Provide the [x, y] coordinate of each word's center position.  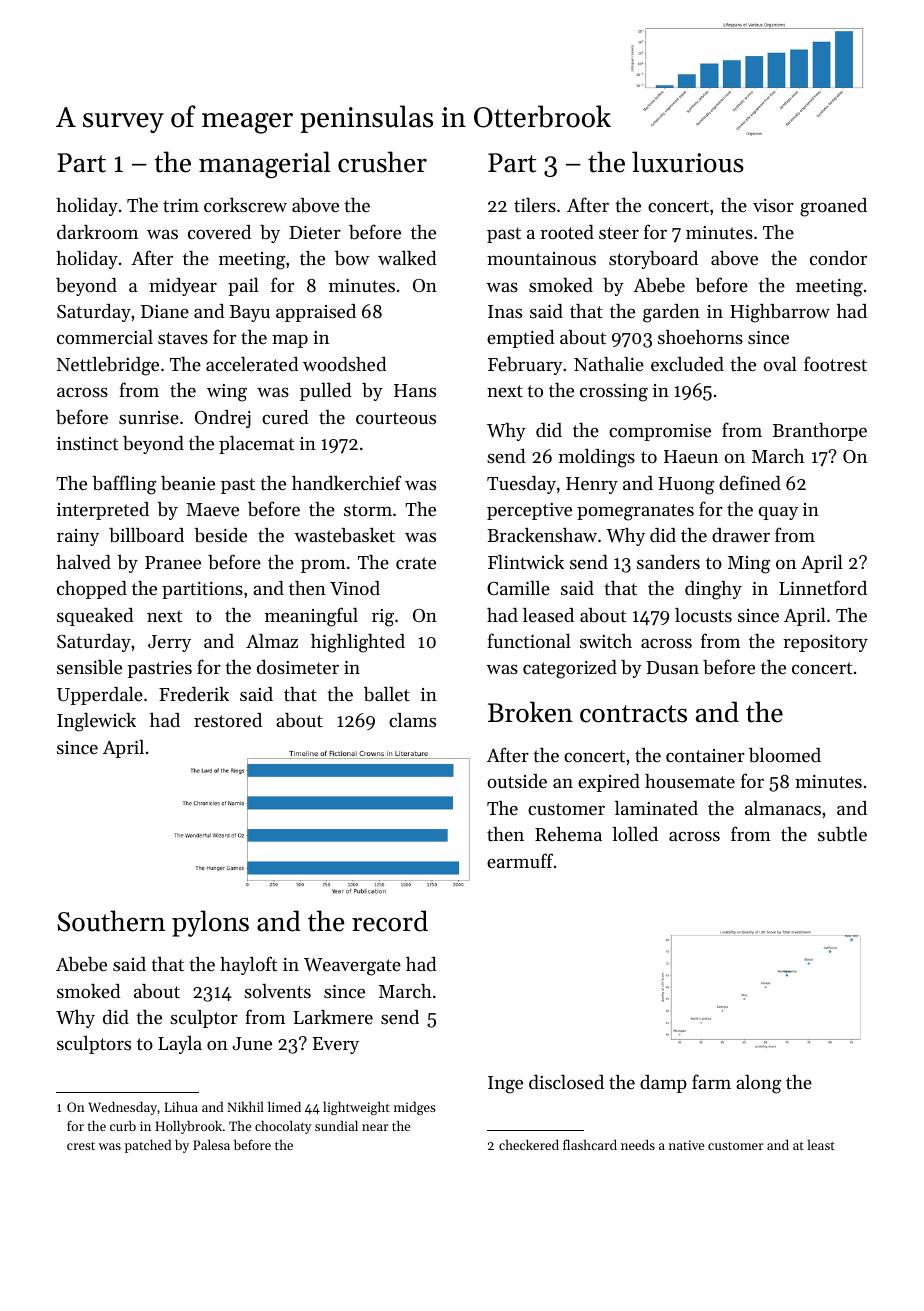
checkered [529, 1145]
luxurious [688, 162]
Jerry [169, 643]
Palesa [211, 1145]
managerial [265, 164]
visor [773, 205]
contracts [633, 714]
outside [517, 781]
